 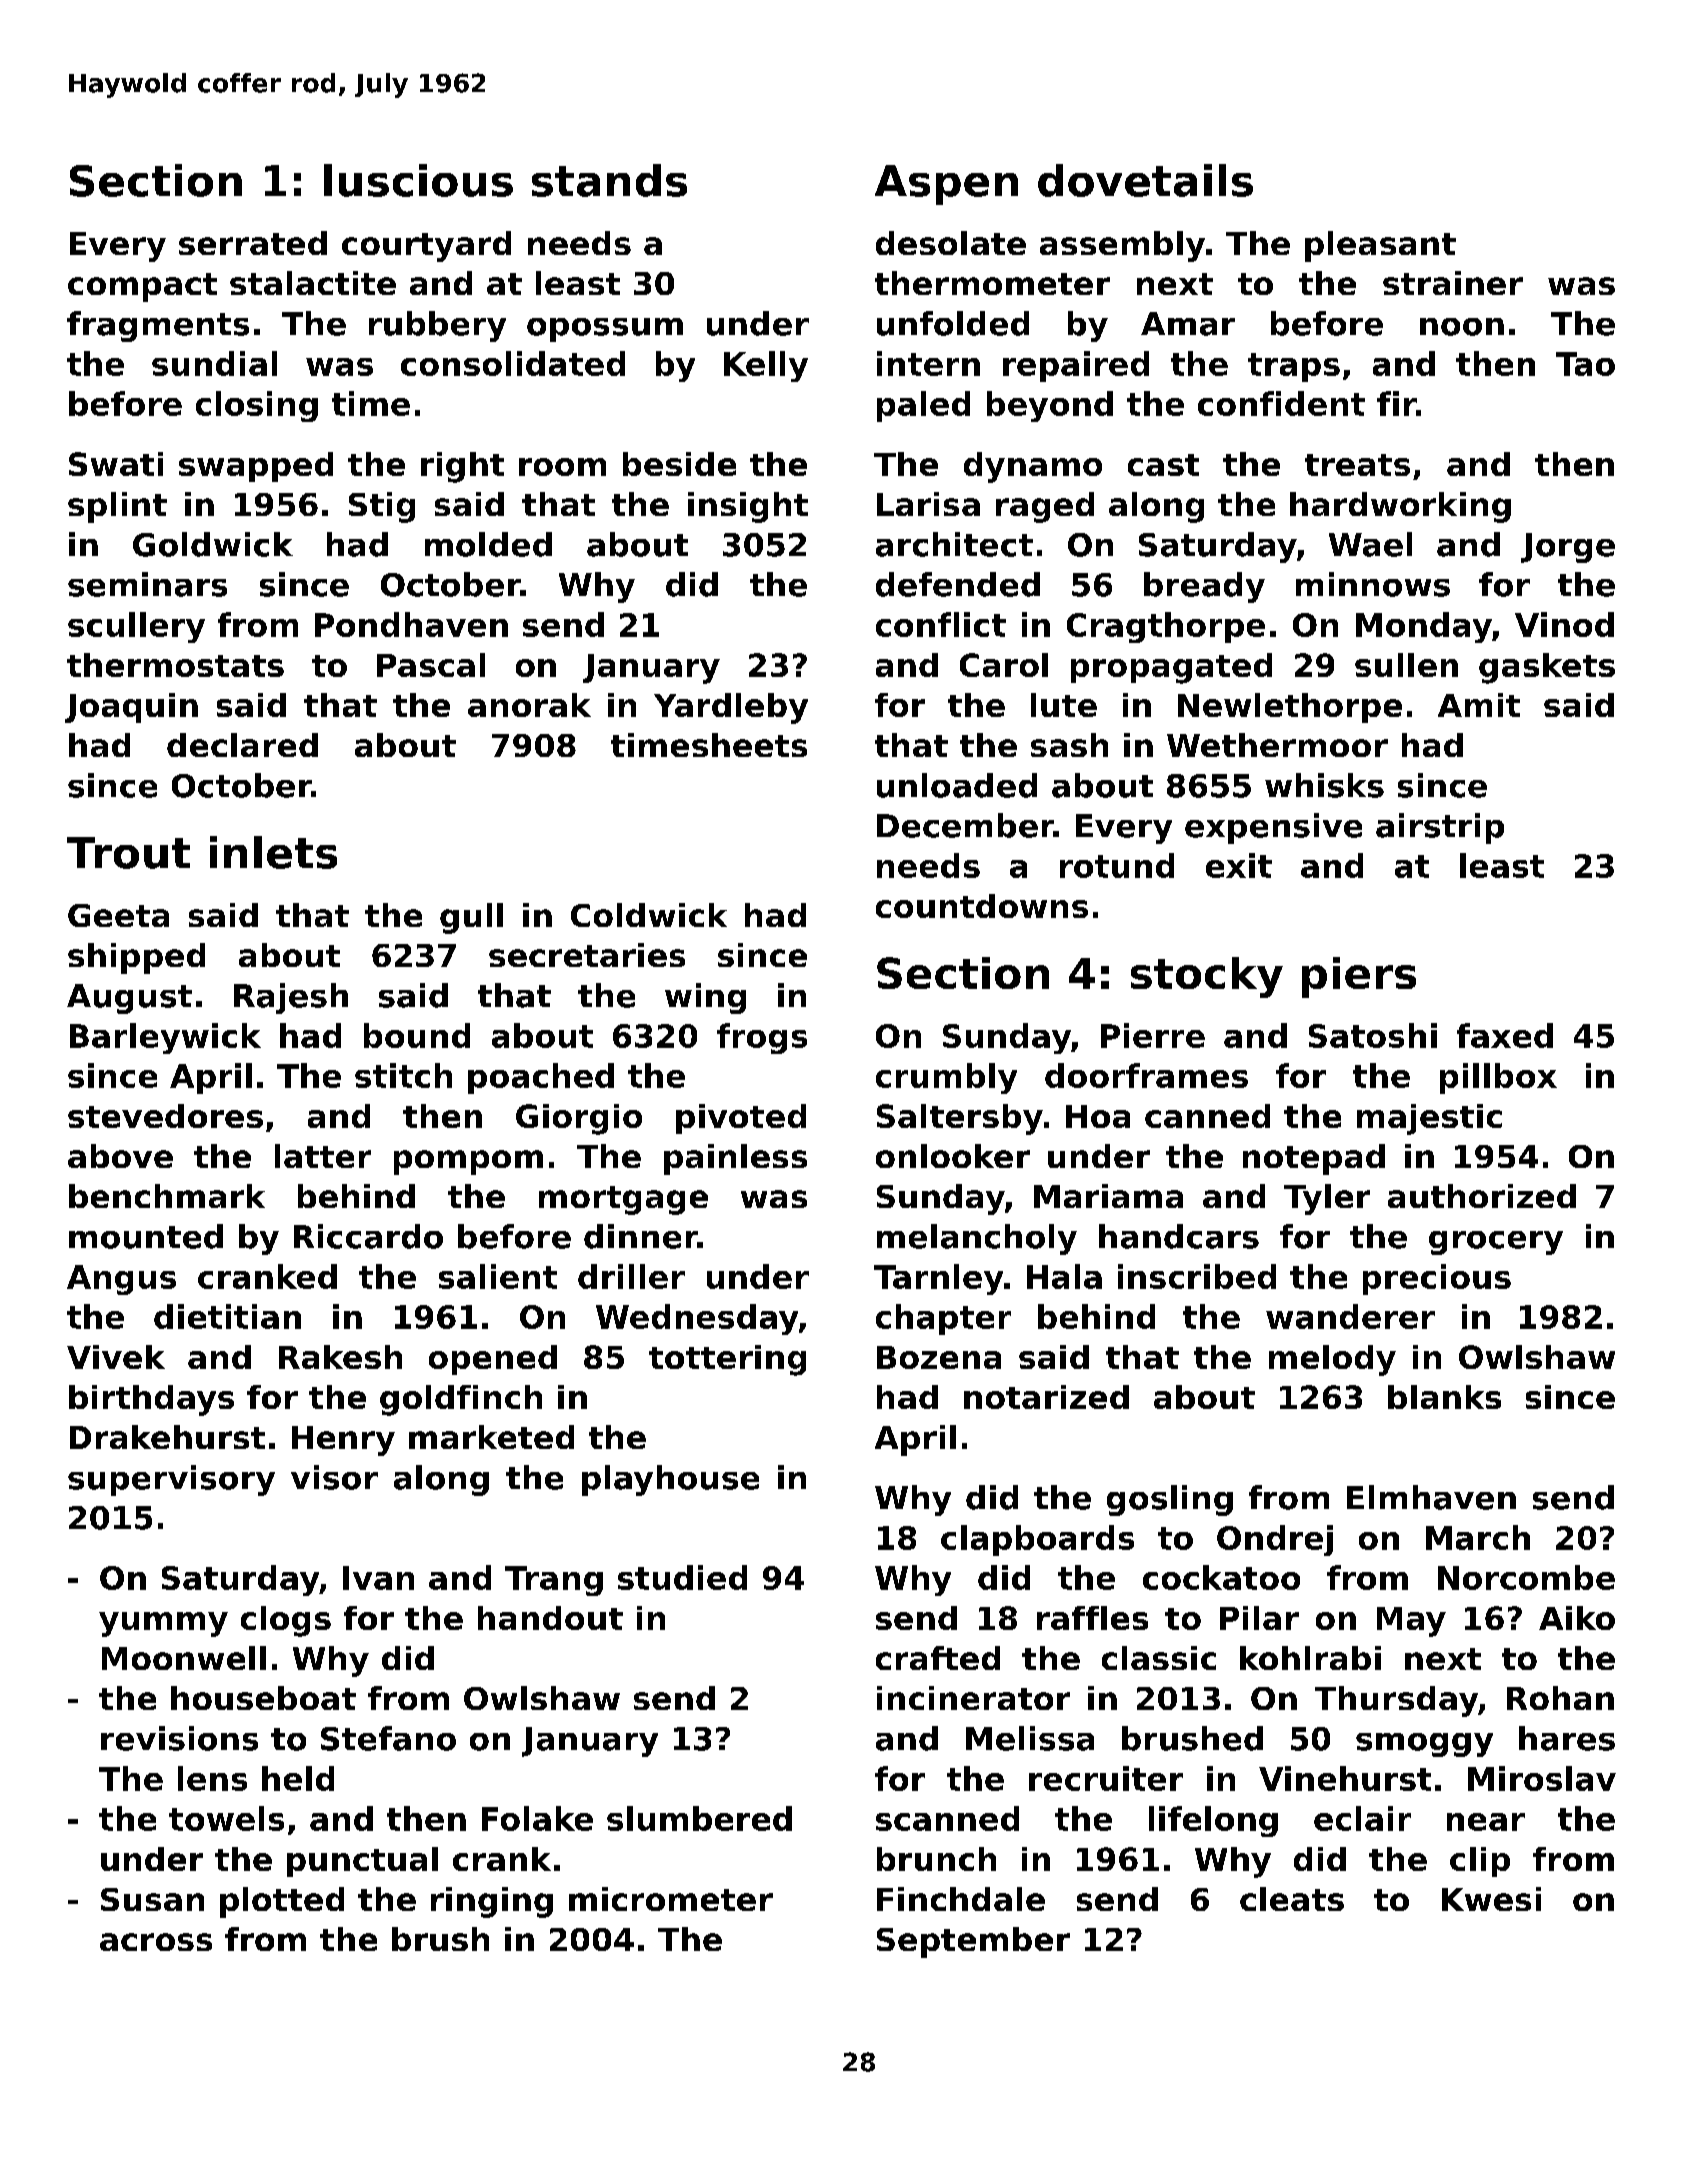 What do you see at coordinates (554, 1581) in the screenshot?
I see `Trang` at bounding box center [554, 1581].
